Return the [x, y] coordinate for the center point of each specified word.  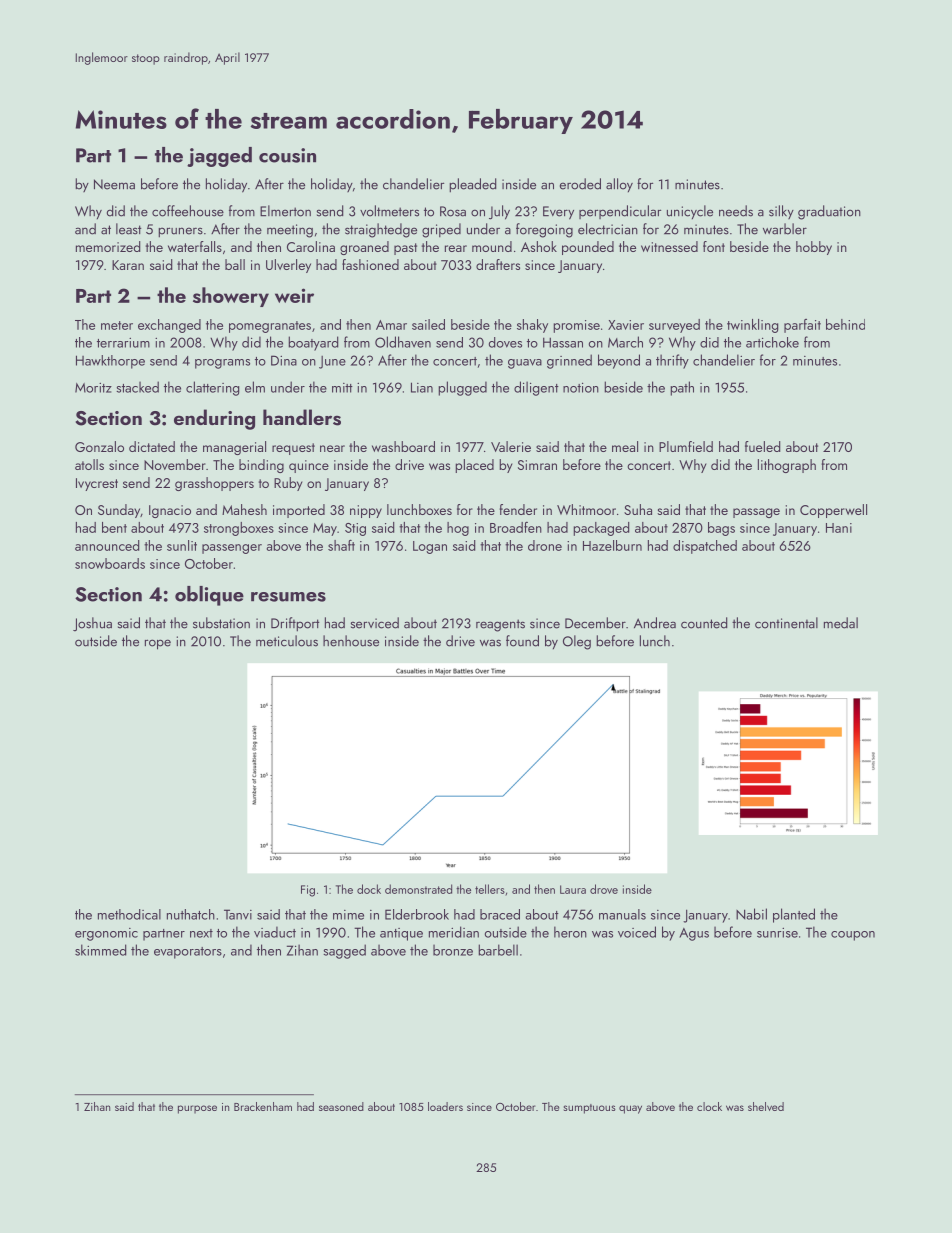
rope [158, 644]
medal [841, 623]
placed [474, 466]
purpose [197, 1109]
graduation [829, 212]
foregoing [544, 230]
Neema [114, 184]
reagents [500, 625]
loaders [445, 1106]
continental [786, 623]
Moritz [93, 388]
